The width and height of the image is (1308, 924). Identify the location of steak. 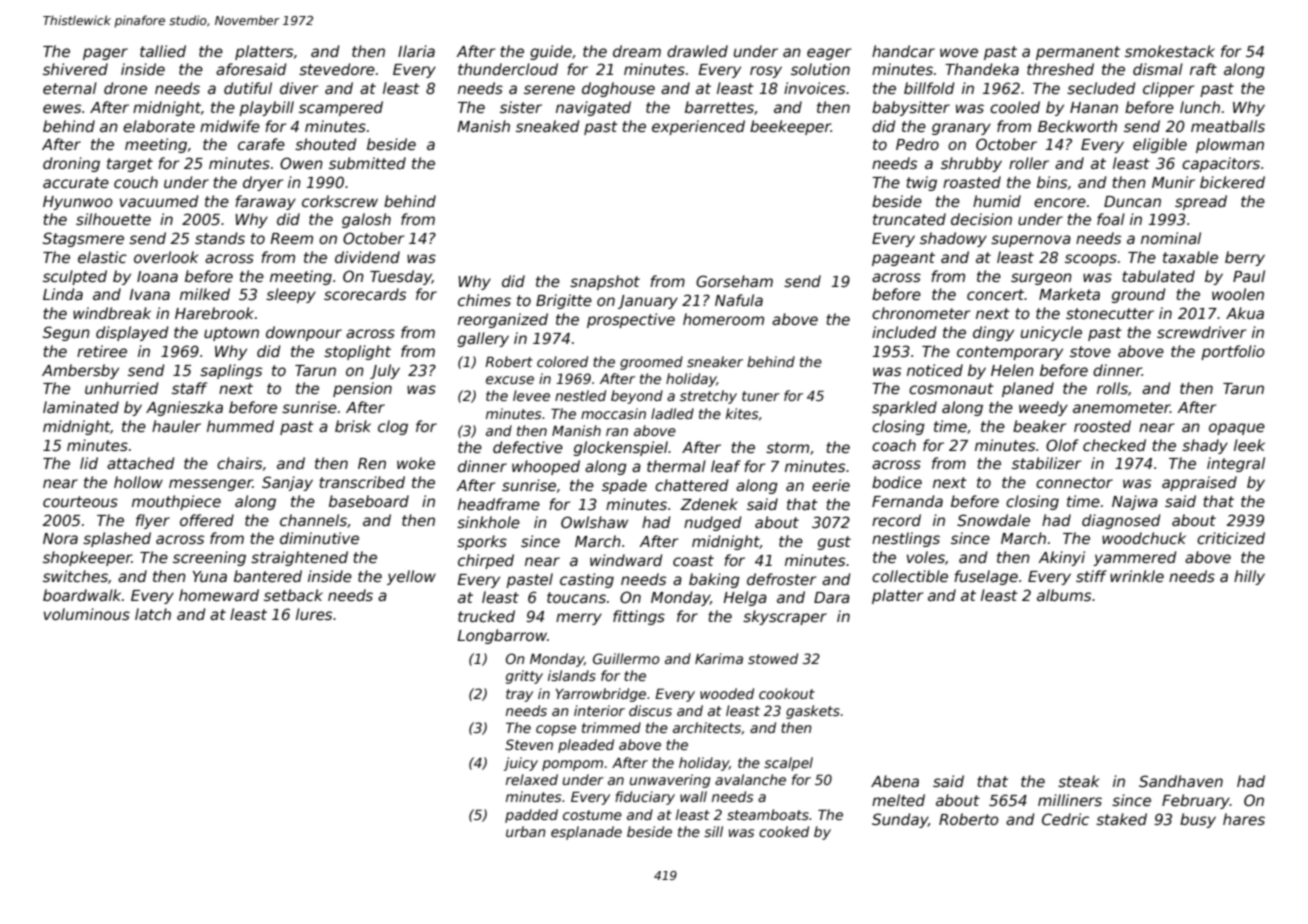
(1078, 781).
